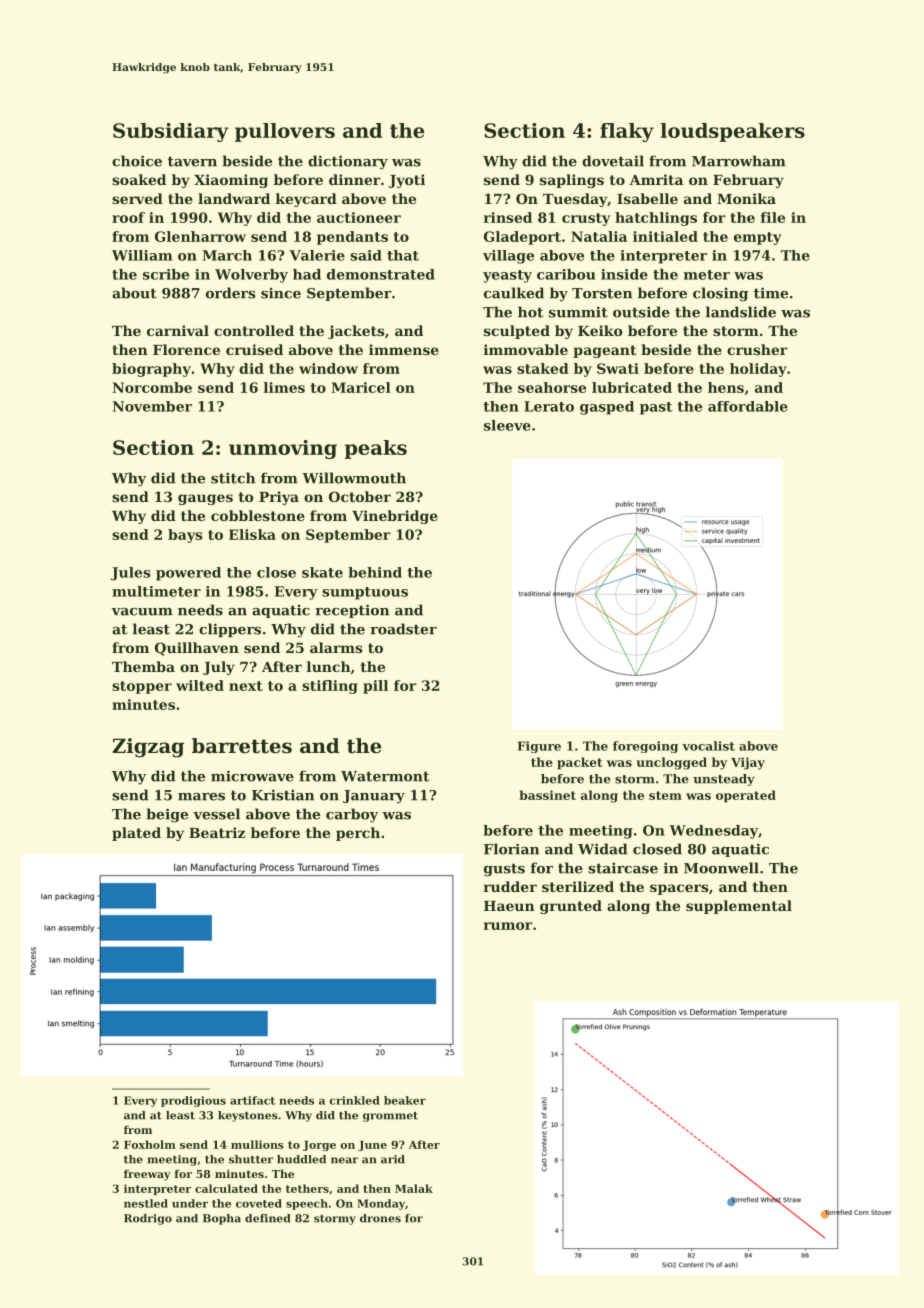 The height and width of the document is (1308, 924). I want to click on skate, so click(322, 572).
